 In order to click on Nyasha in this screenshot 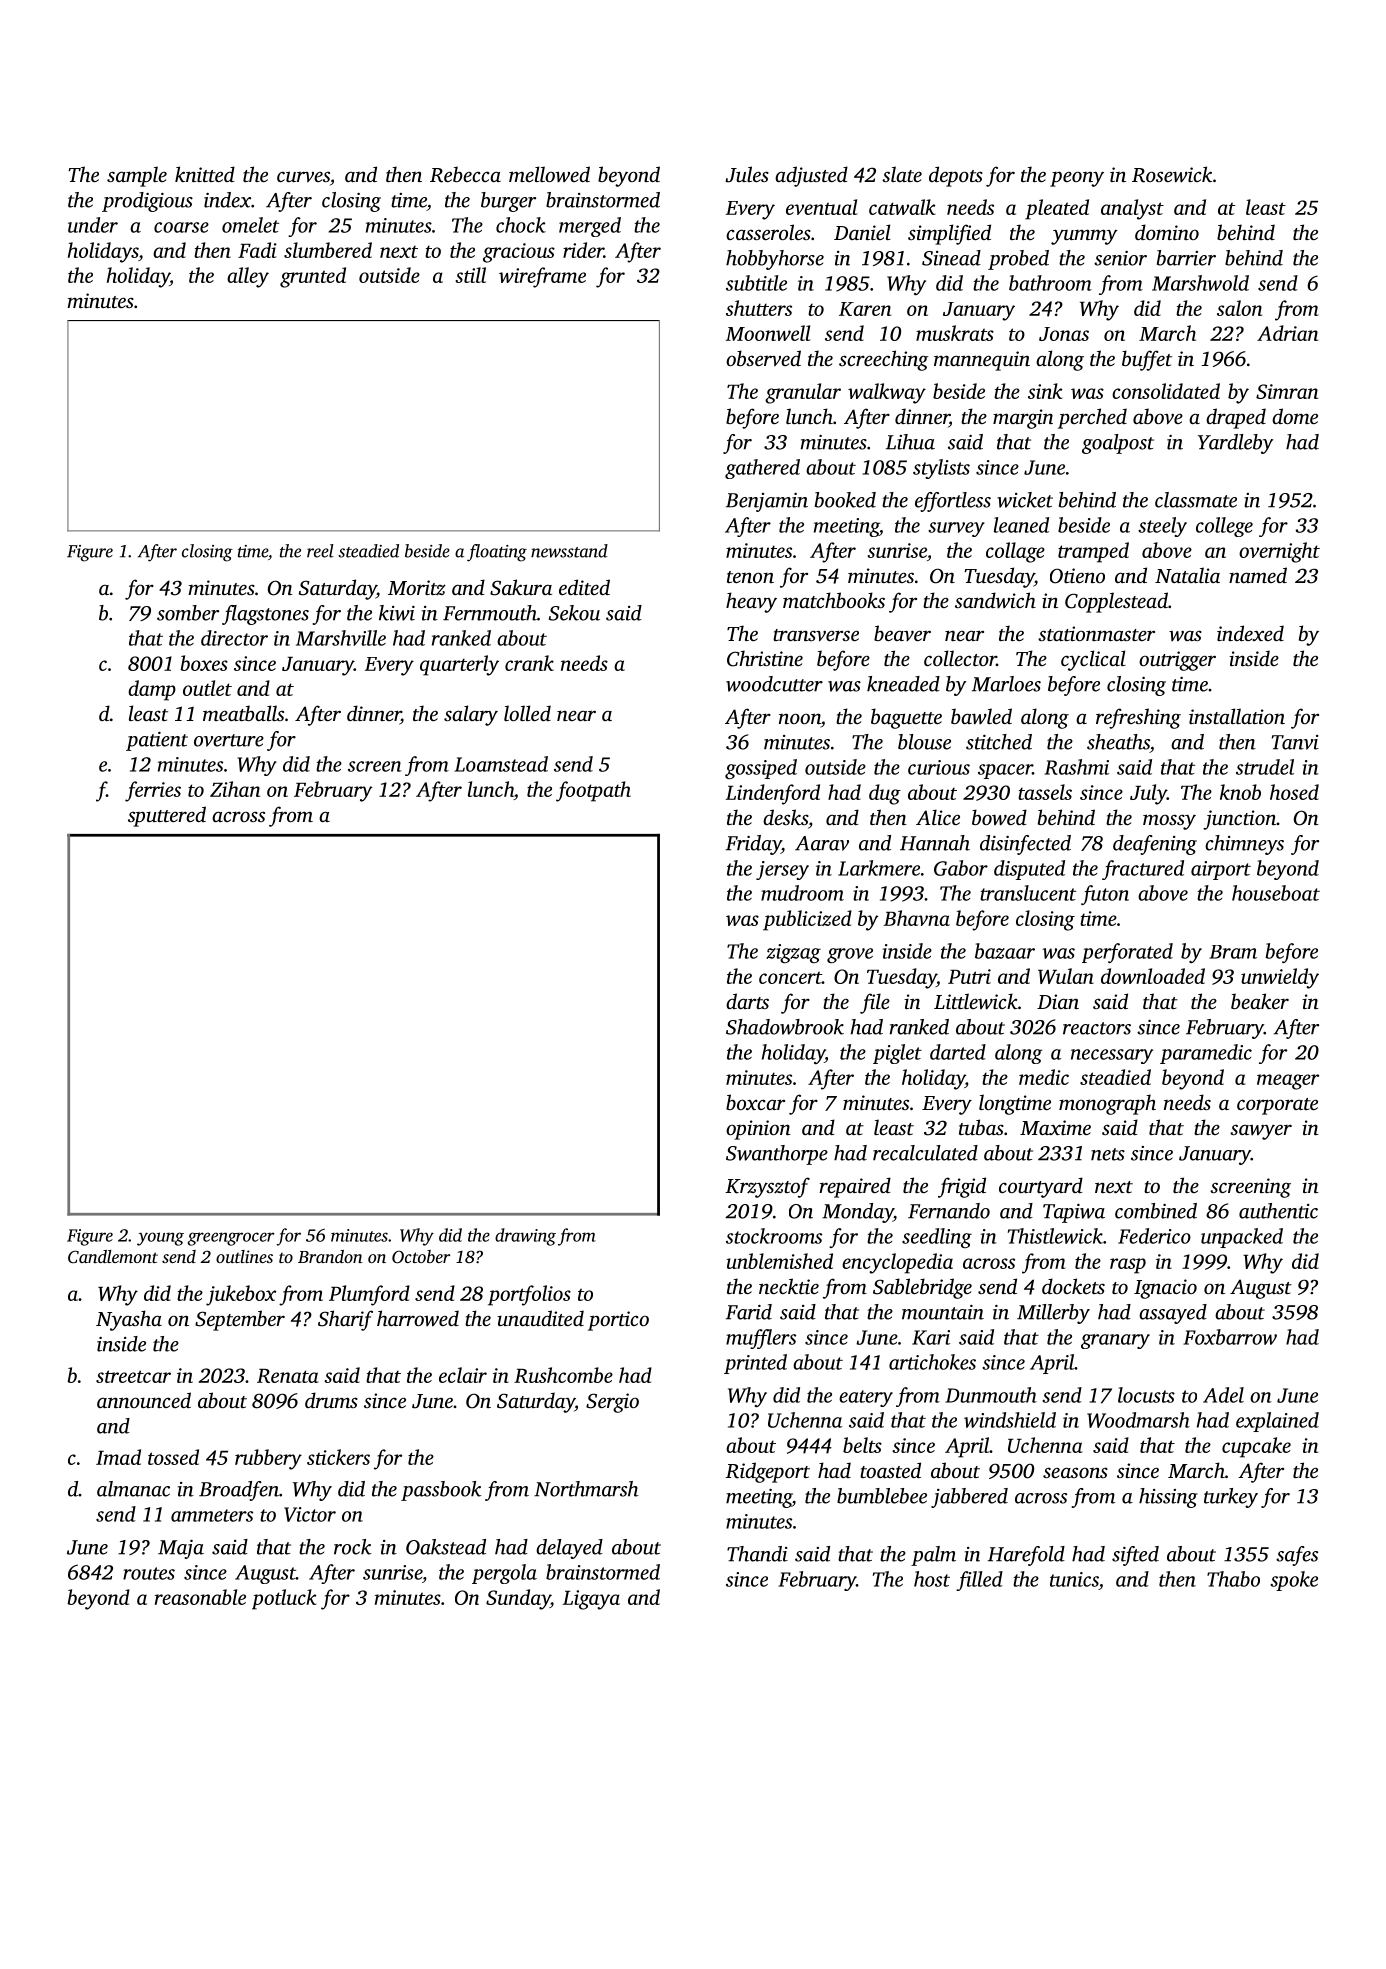, I will do `click(129, 1320)`.
